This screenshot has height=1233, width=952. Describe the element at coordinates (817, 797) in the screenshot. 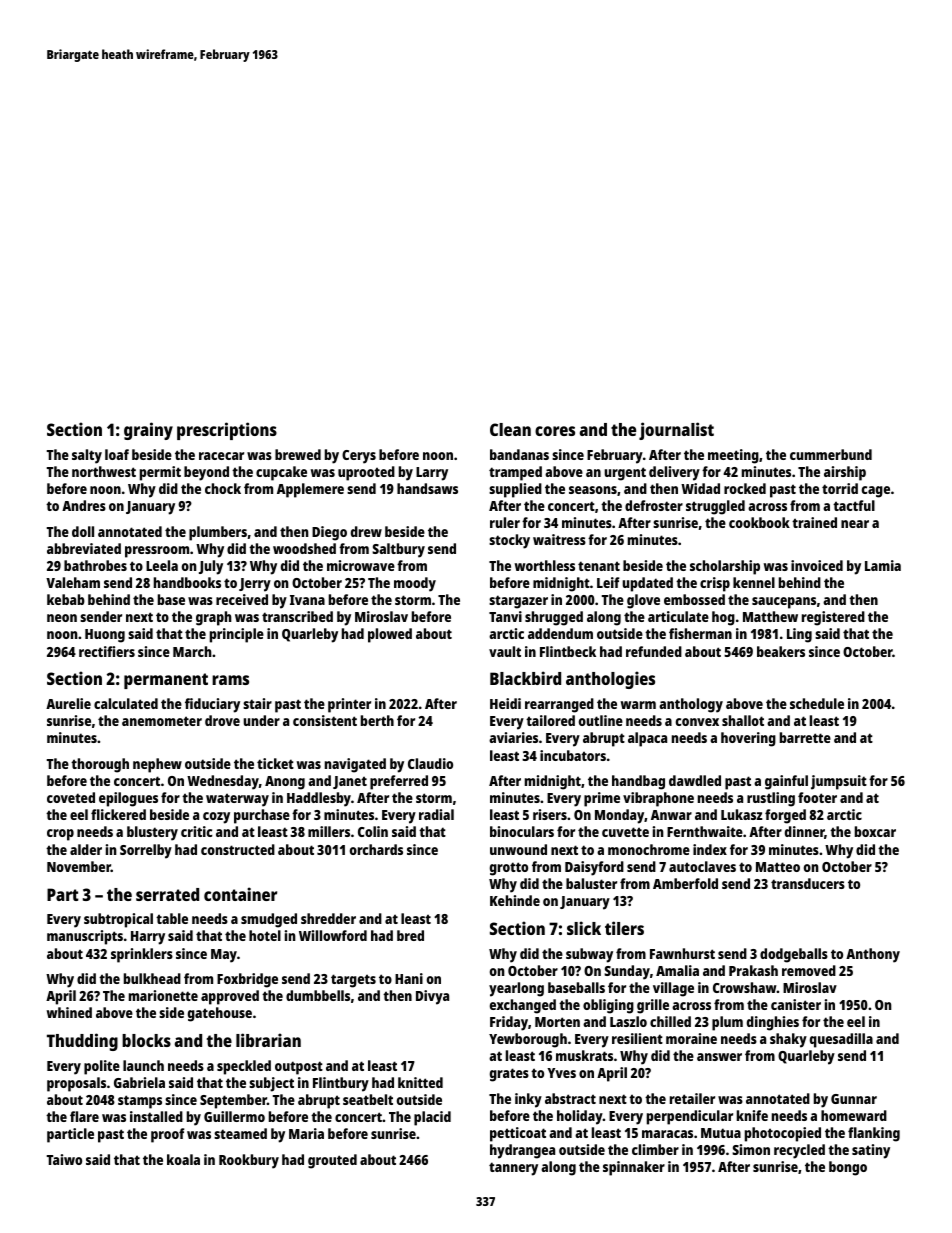

I see `footer` at that location.
